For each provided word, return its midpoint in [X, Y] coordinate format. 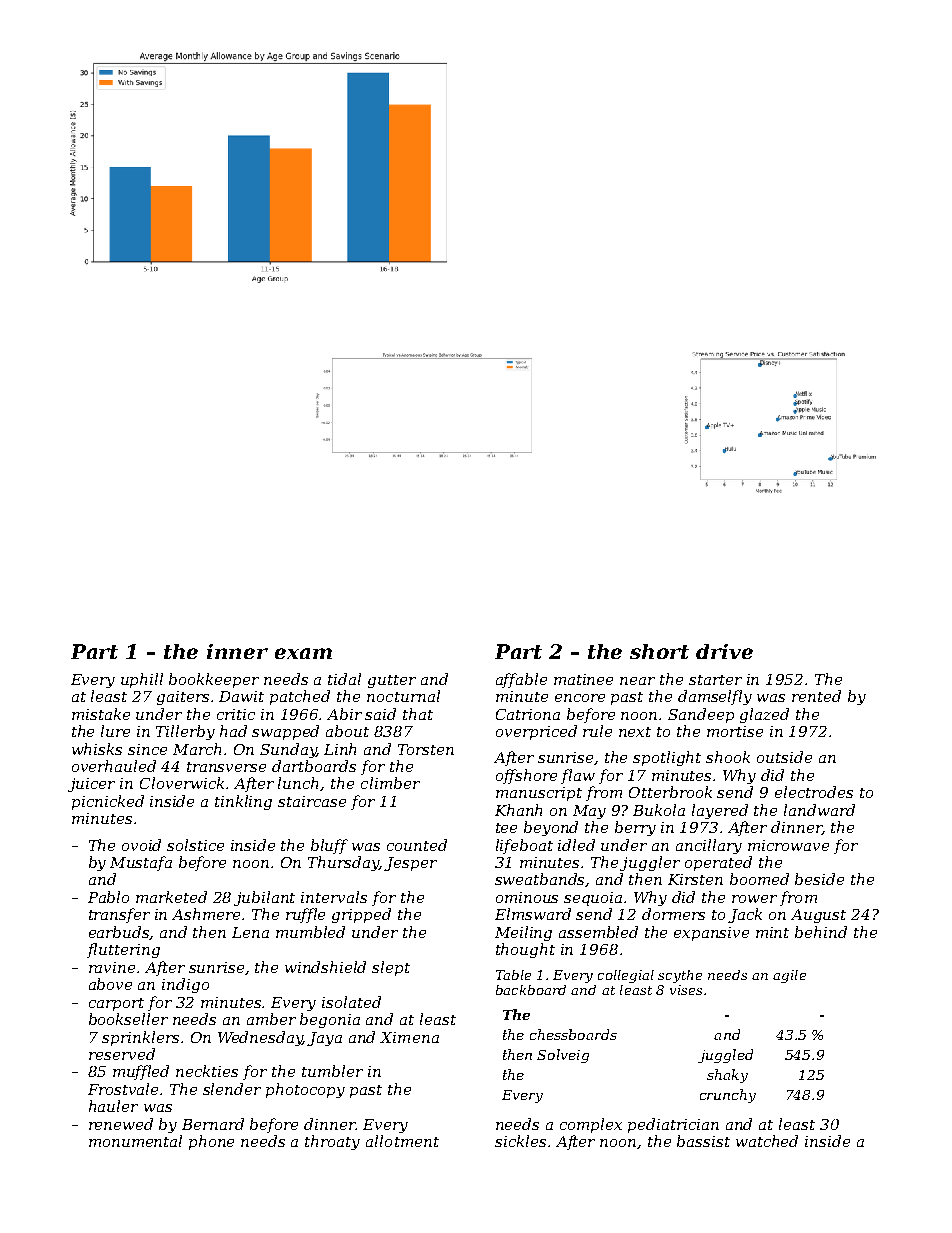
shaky [727, 1076]
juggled [725, 1056]
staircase [312, 801]
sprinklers [140, 1038]
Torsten [426, 749]
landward [819, 810]
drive [724, 651]
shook [728, 757]
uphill [142, 680]
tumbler [332, 1071]
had [233, 731]
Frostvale [124, 1089]
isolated [351, 1002]
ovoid [141, 845]
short [659, 651]
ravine [112, 967]
